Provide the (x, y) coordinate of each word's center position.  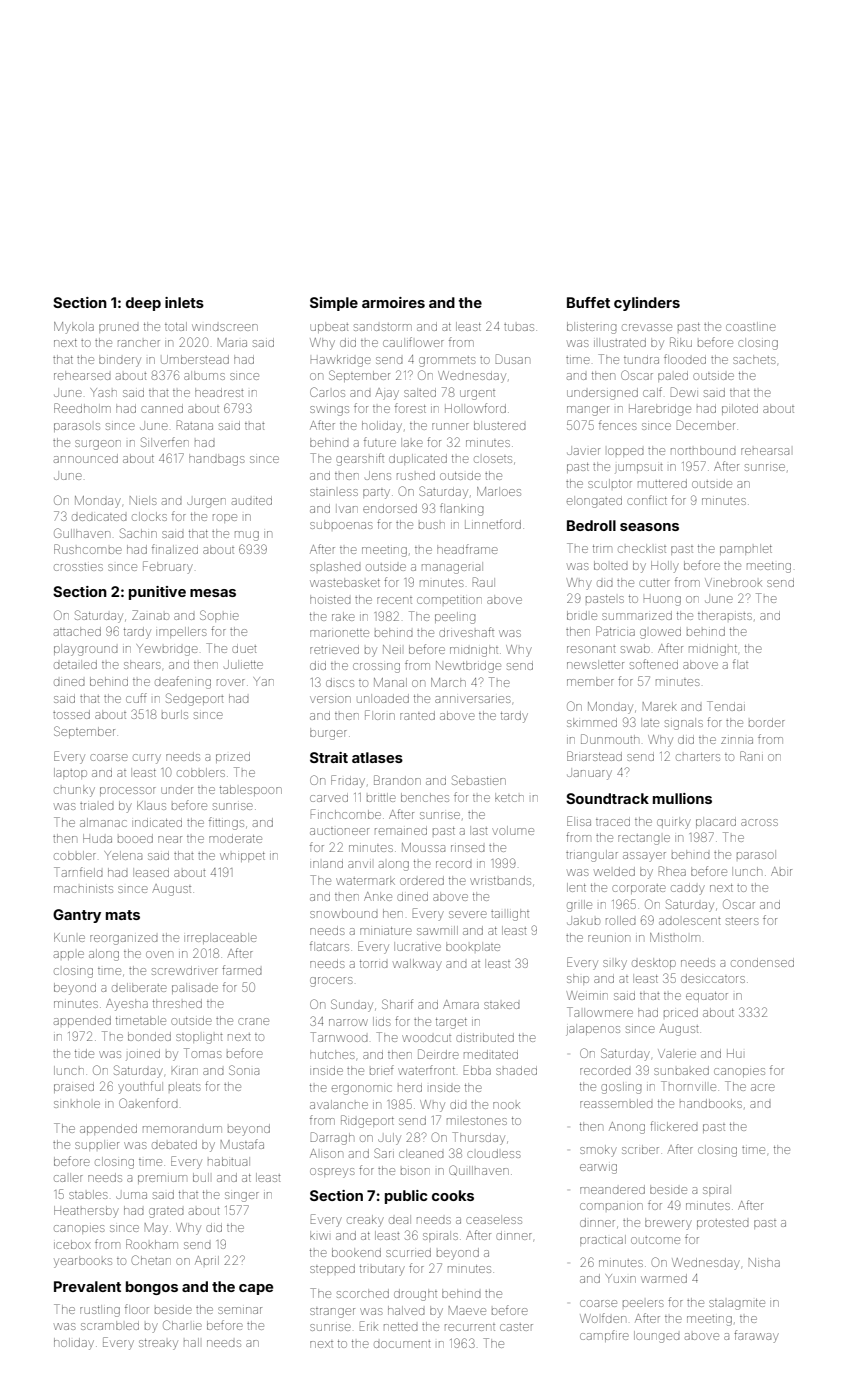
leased (151, 872)
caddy (688, 890)
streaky (158, 1344)
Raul (484, 582)
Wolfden (603, 1318)
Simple (334, 304)
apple (69, 955)
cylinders (647, 304)
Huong (662, 601)
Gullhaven (82, 533)
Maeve (467, 1310)
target (451, 1023)
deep (143, 304)
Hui (734, 1053)
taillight (510, 915)
